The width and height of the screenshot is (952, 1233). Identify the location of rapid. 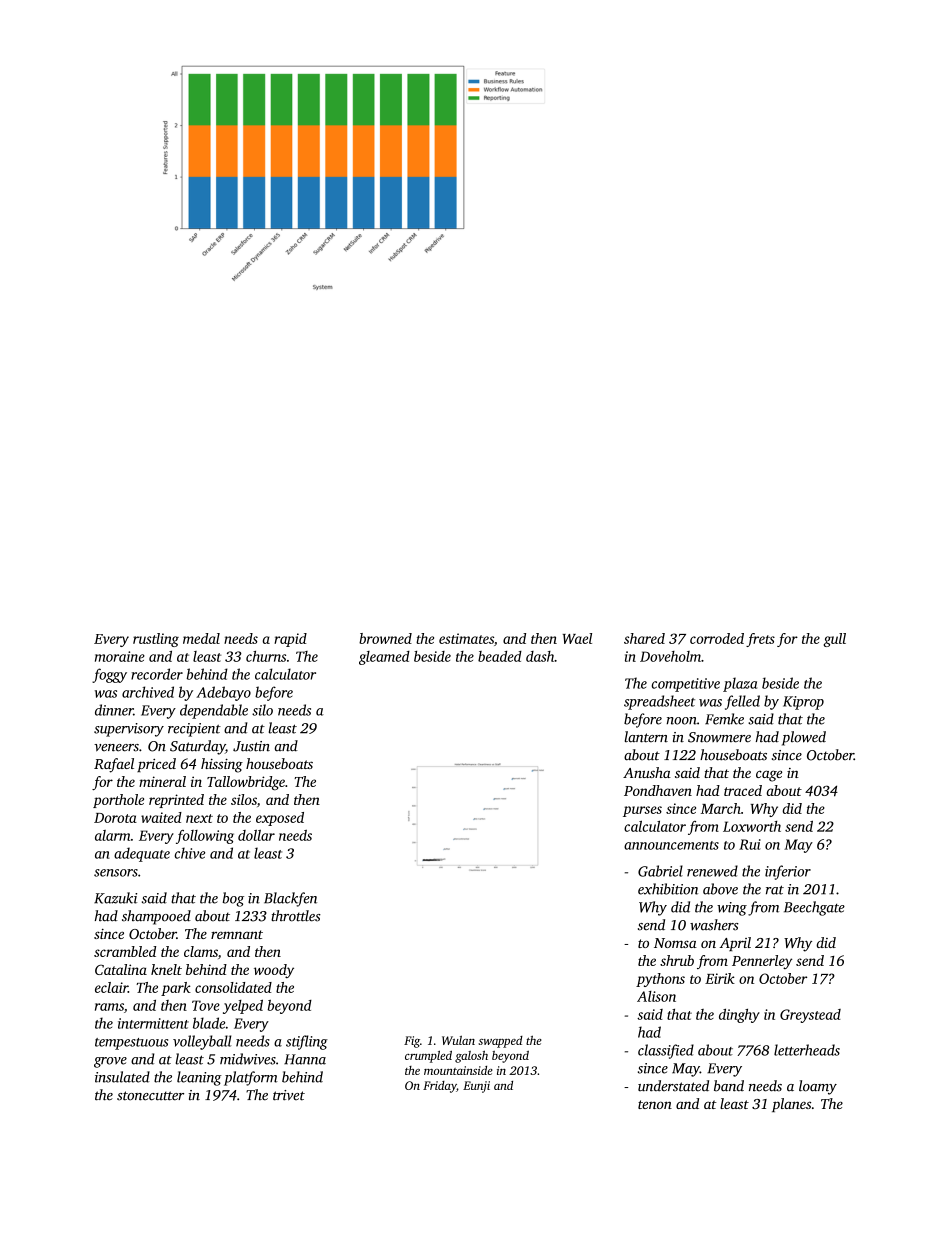
(290, 640).
